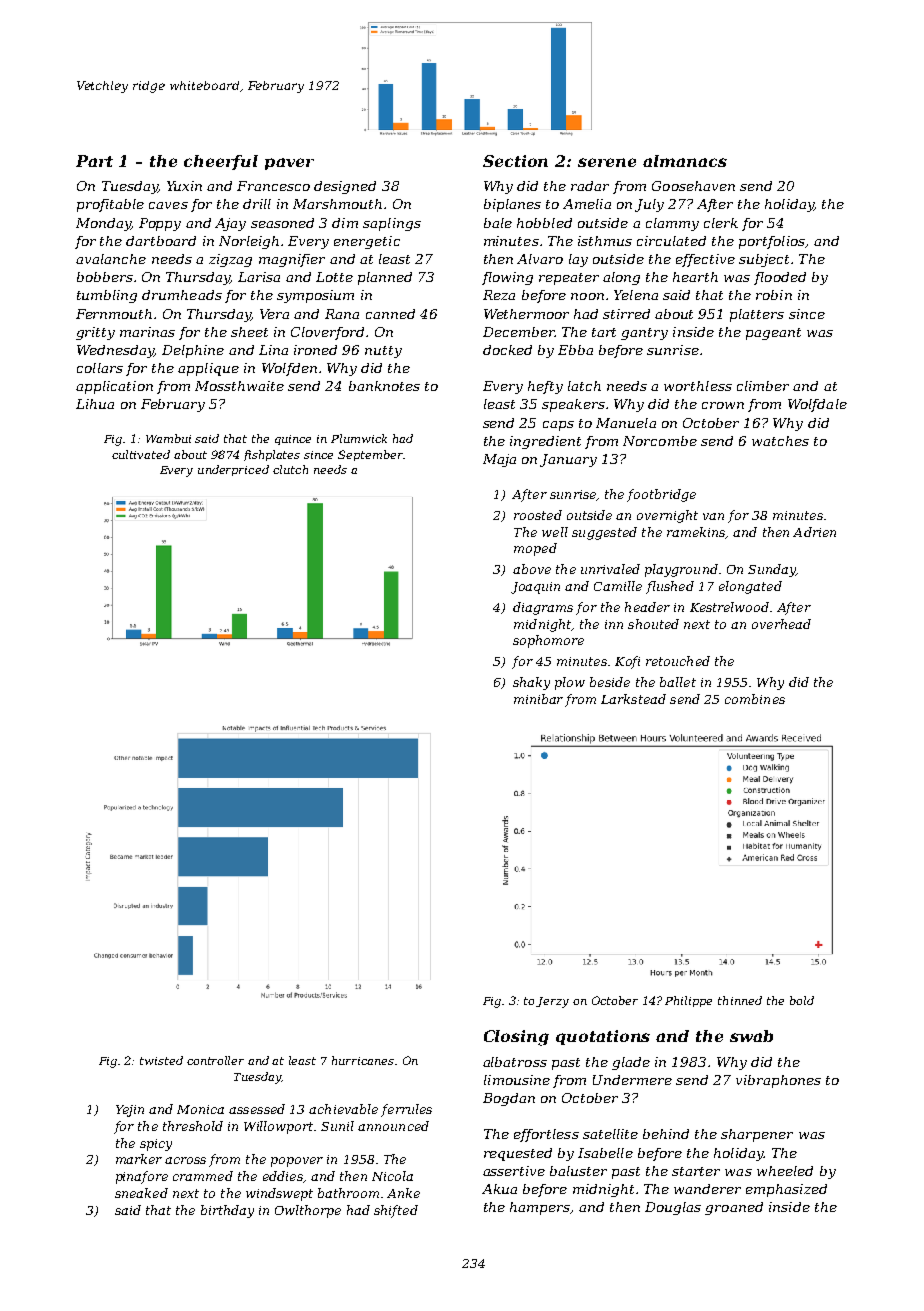 The image size is (924, 1311). Describe the element at coordinates (392, 224) in the screenshot. I see `saplings` at that location.
